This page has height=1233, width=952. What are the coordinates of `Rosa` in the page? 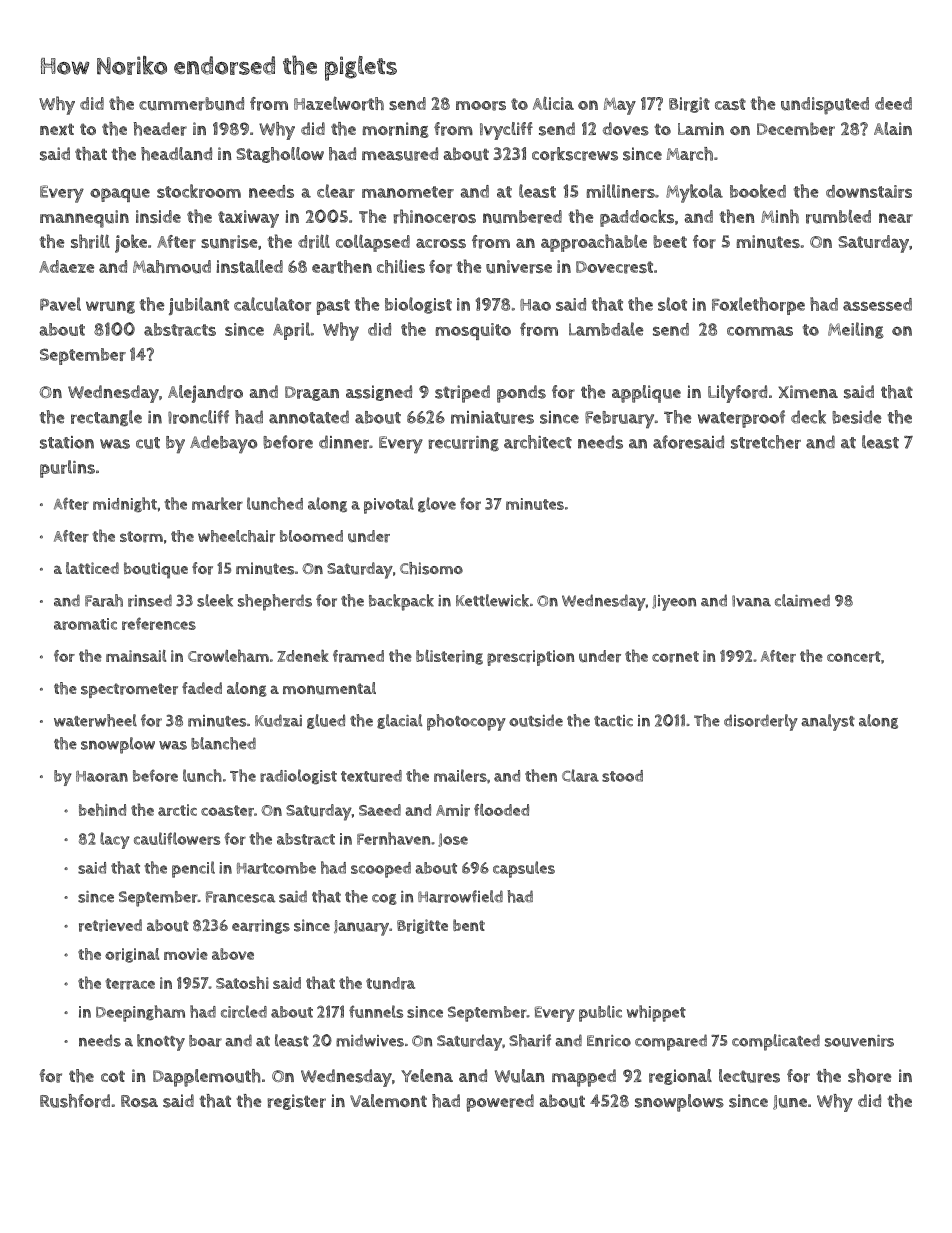 It's located at (139, 1101).
